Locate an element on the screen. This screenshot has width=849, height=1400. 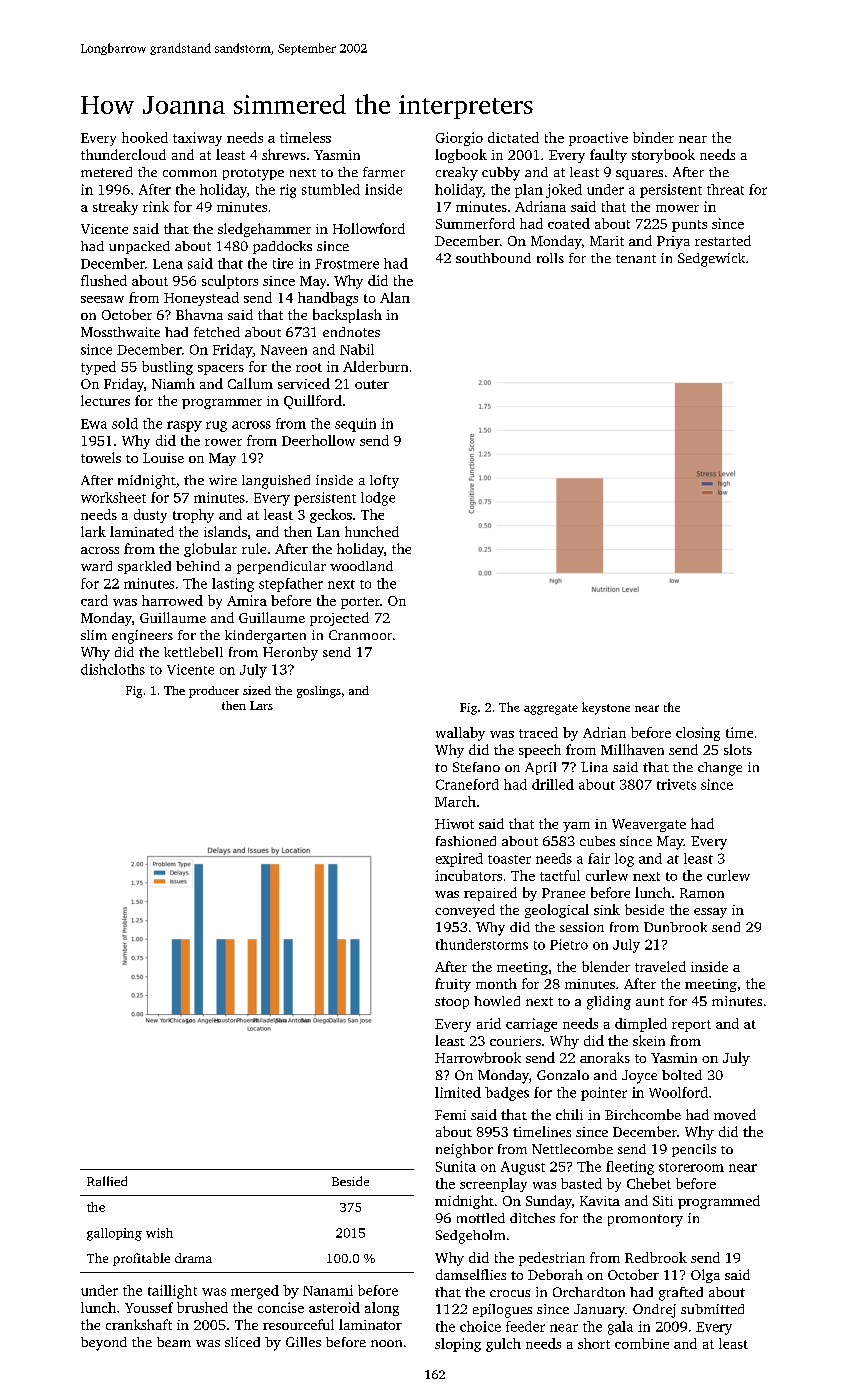
slim is located at coordinates (94, 635).
